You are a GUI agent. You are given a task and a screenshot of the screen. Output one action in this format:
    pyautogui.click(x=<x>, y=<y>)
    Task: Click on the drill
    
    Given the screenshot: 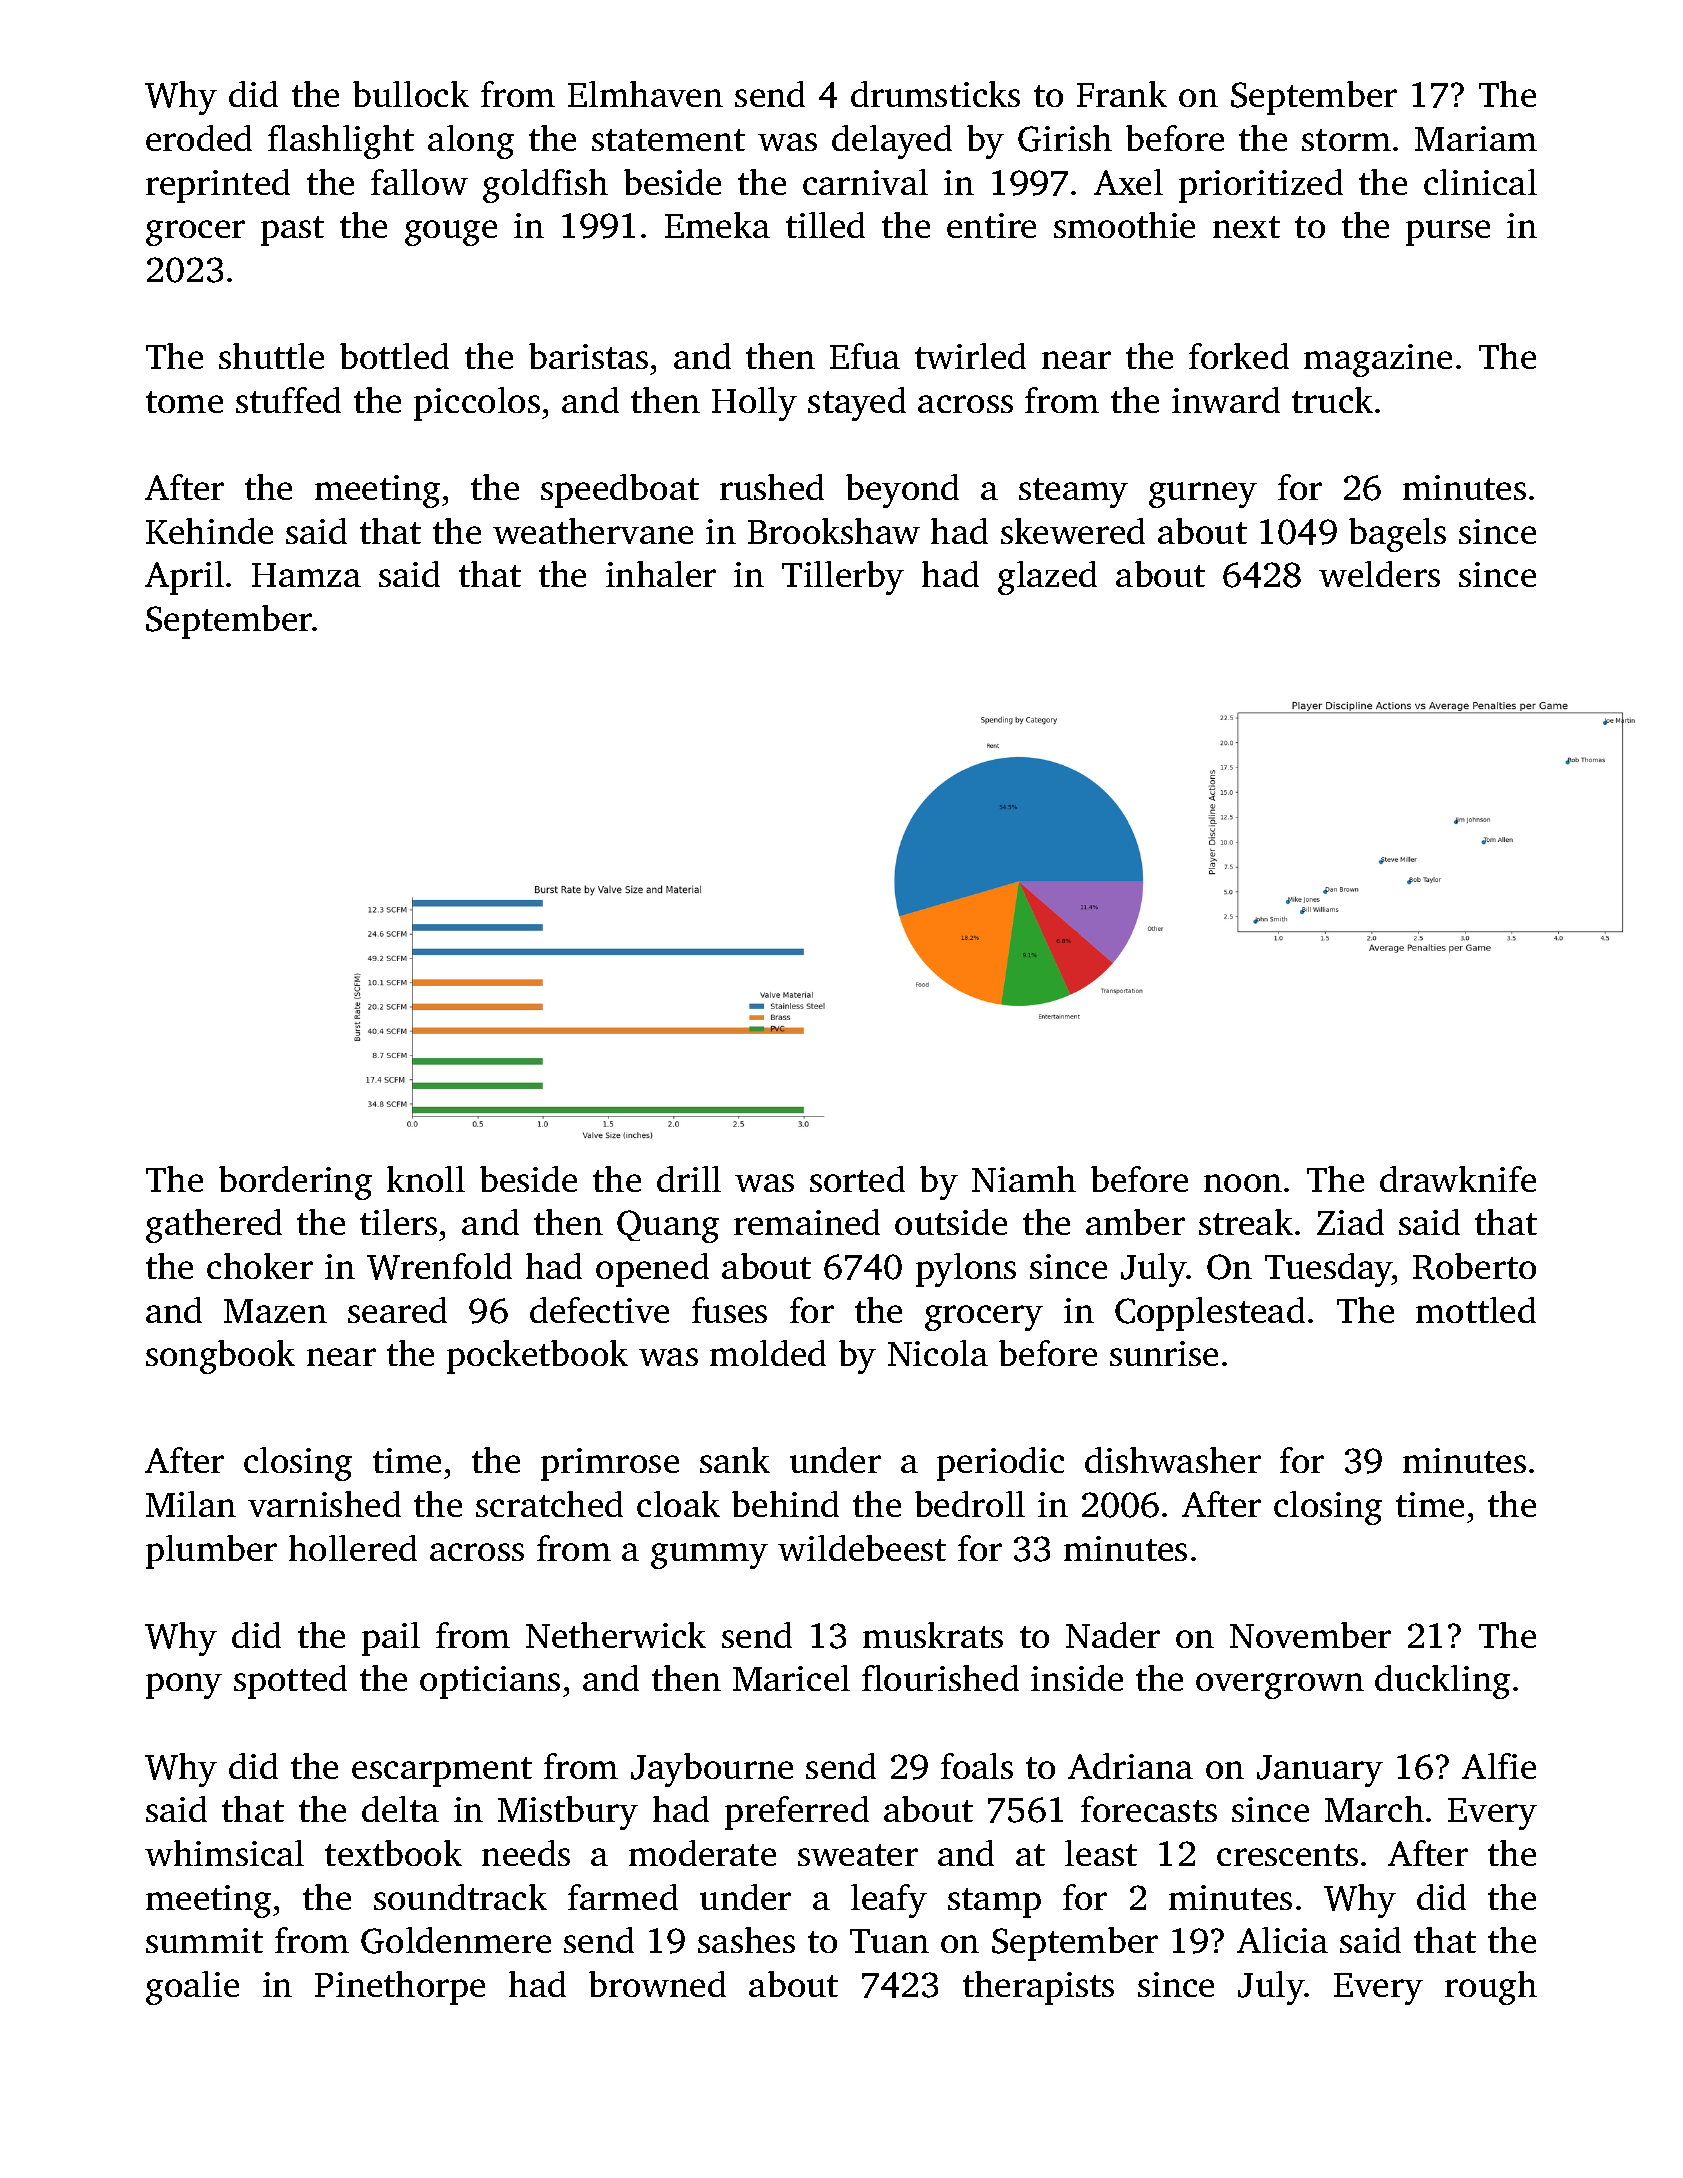 What is the action you would take?
    pyautogui.click(x=689, y=1179)
